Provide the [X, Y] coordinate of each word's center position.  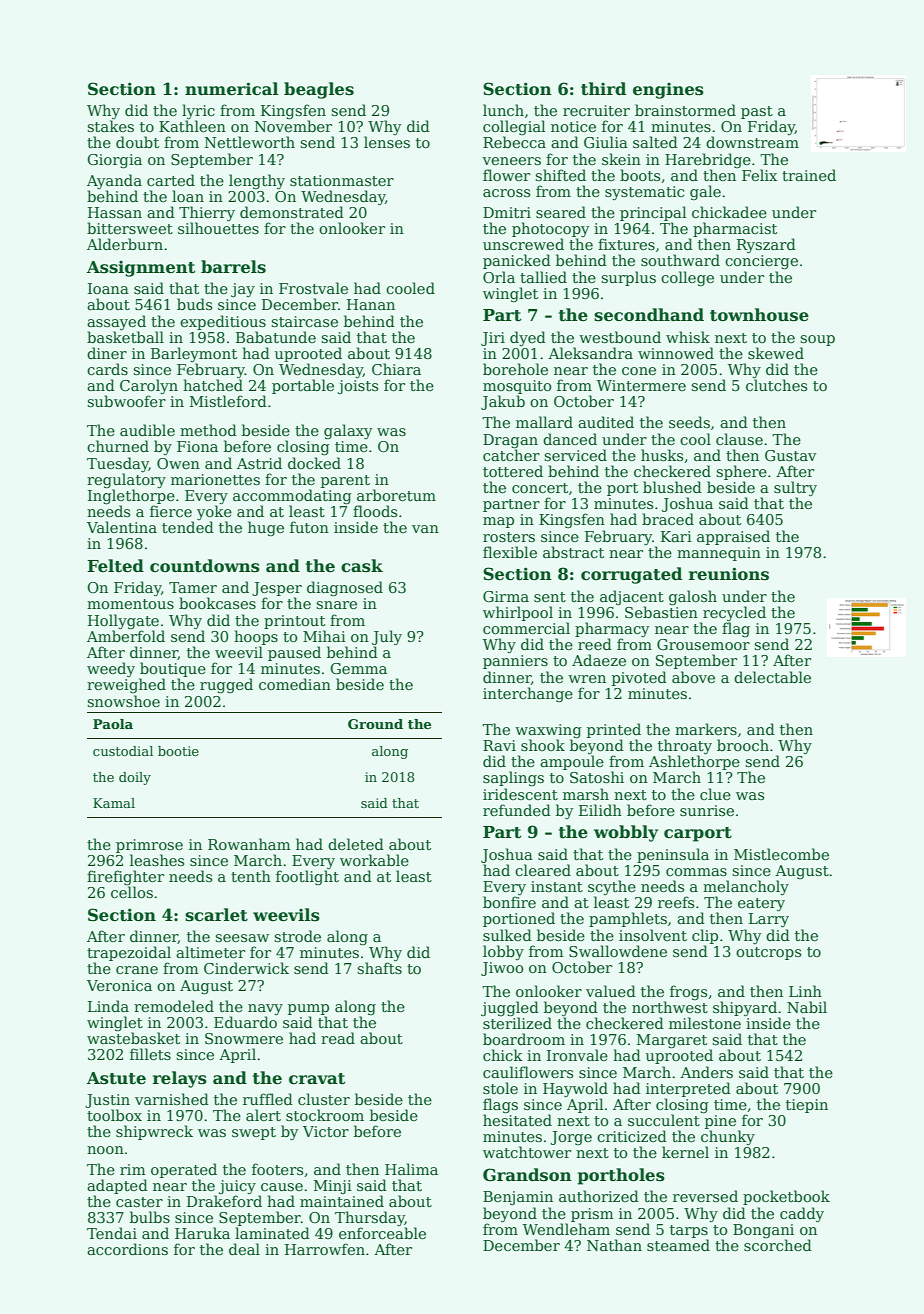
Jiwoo [502, 969]
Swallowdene [618, 951]
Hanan [371, 304]
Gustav [790, 455]
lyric [198, 111]
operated [184, 1170]
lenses [387, 142]
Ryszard [766, 245]
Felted [115, 566]
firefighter [125, 877]
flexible [510, 552]
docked [314, 463]
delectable [772, 677]
